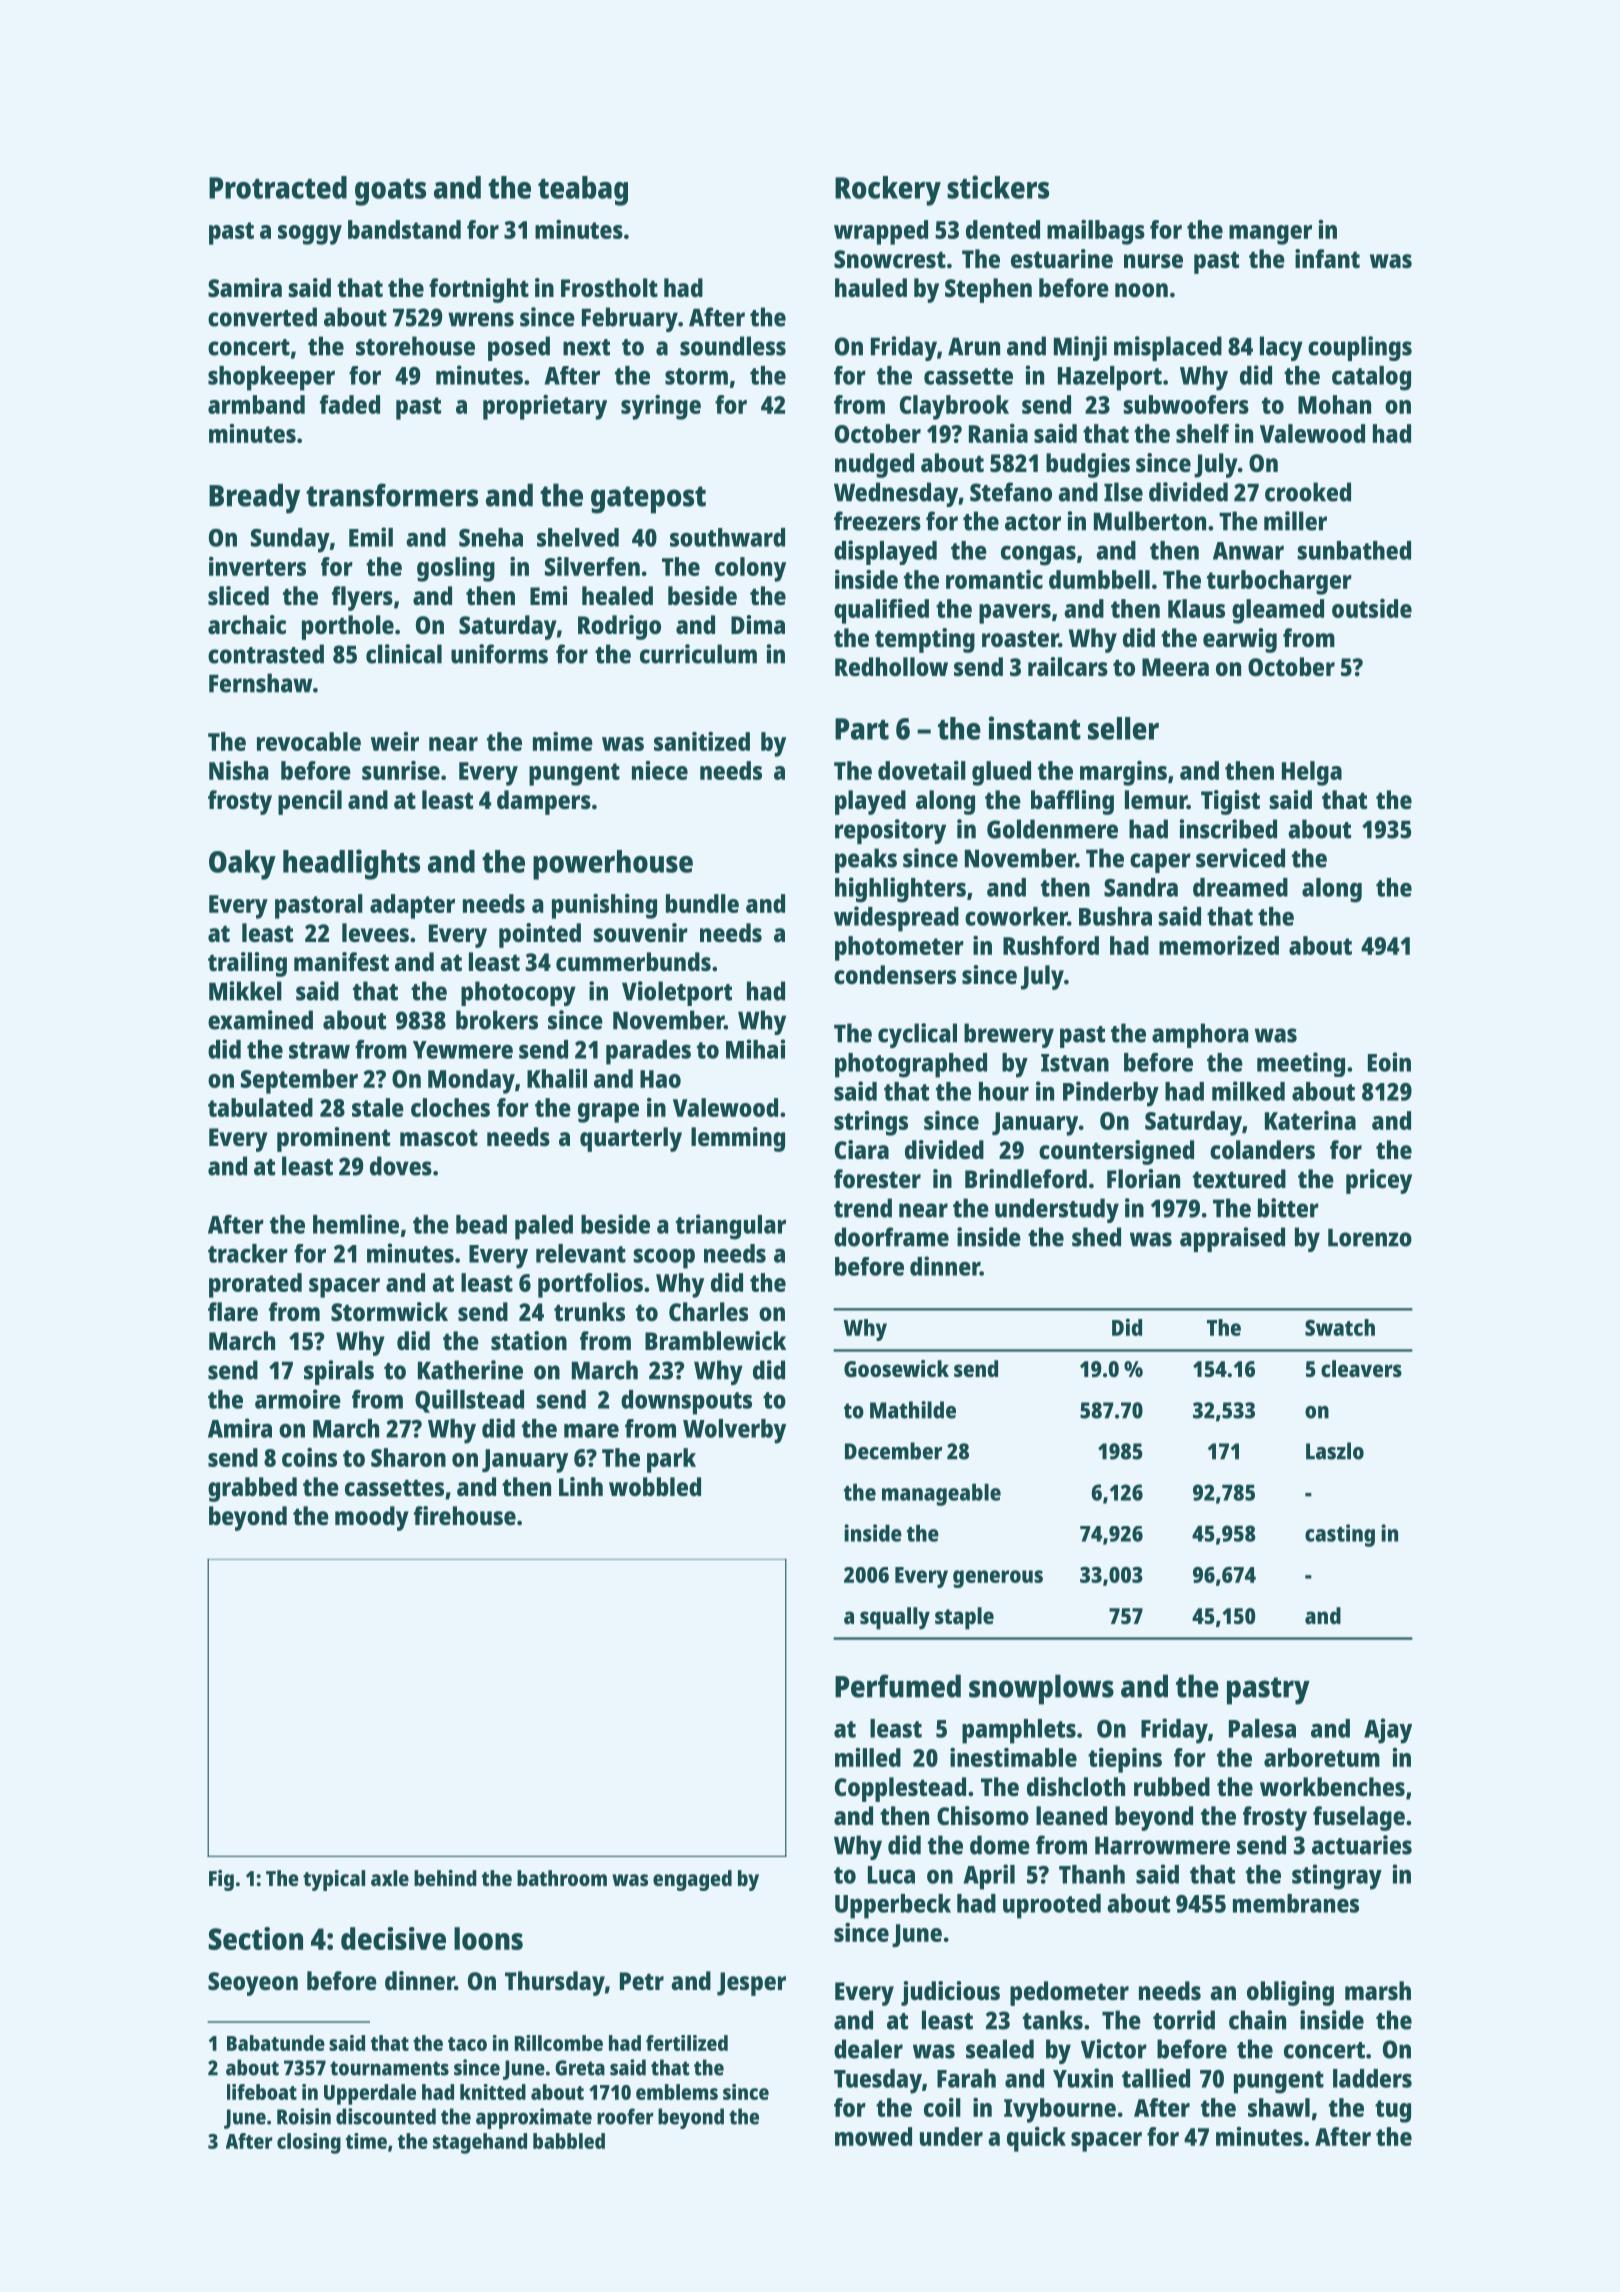  I want to click on soggy, so click(310, 235).
